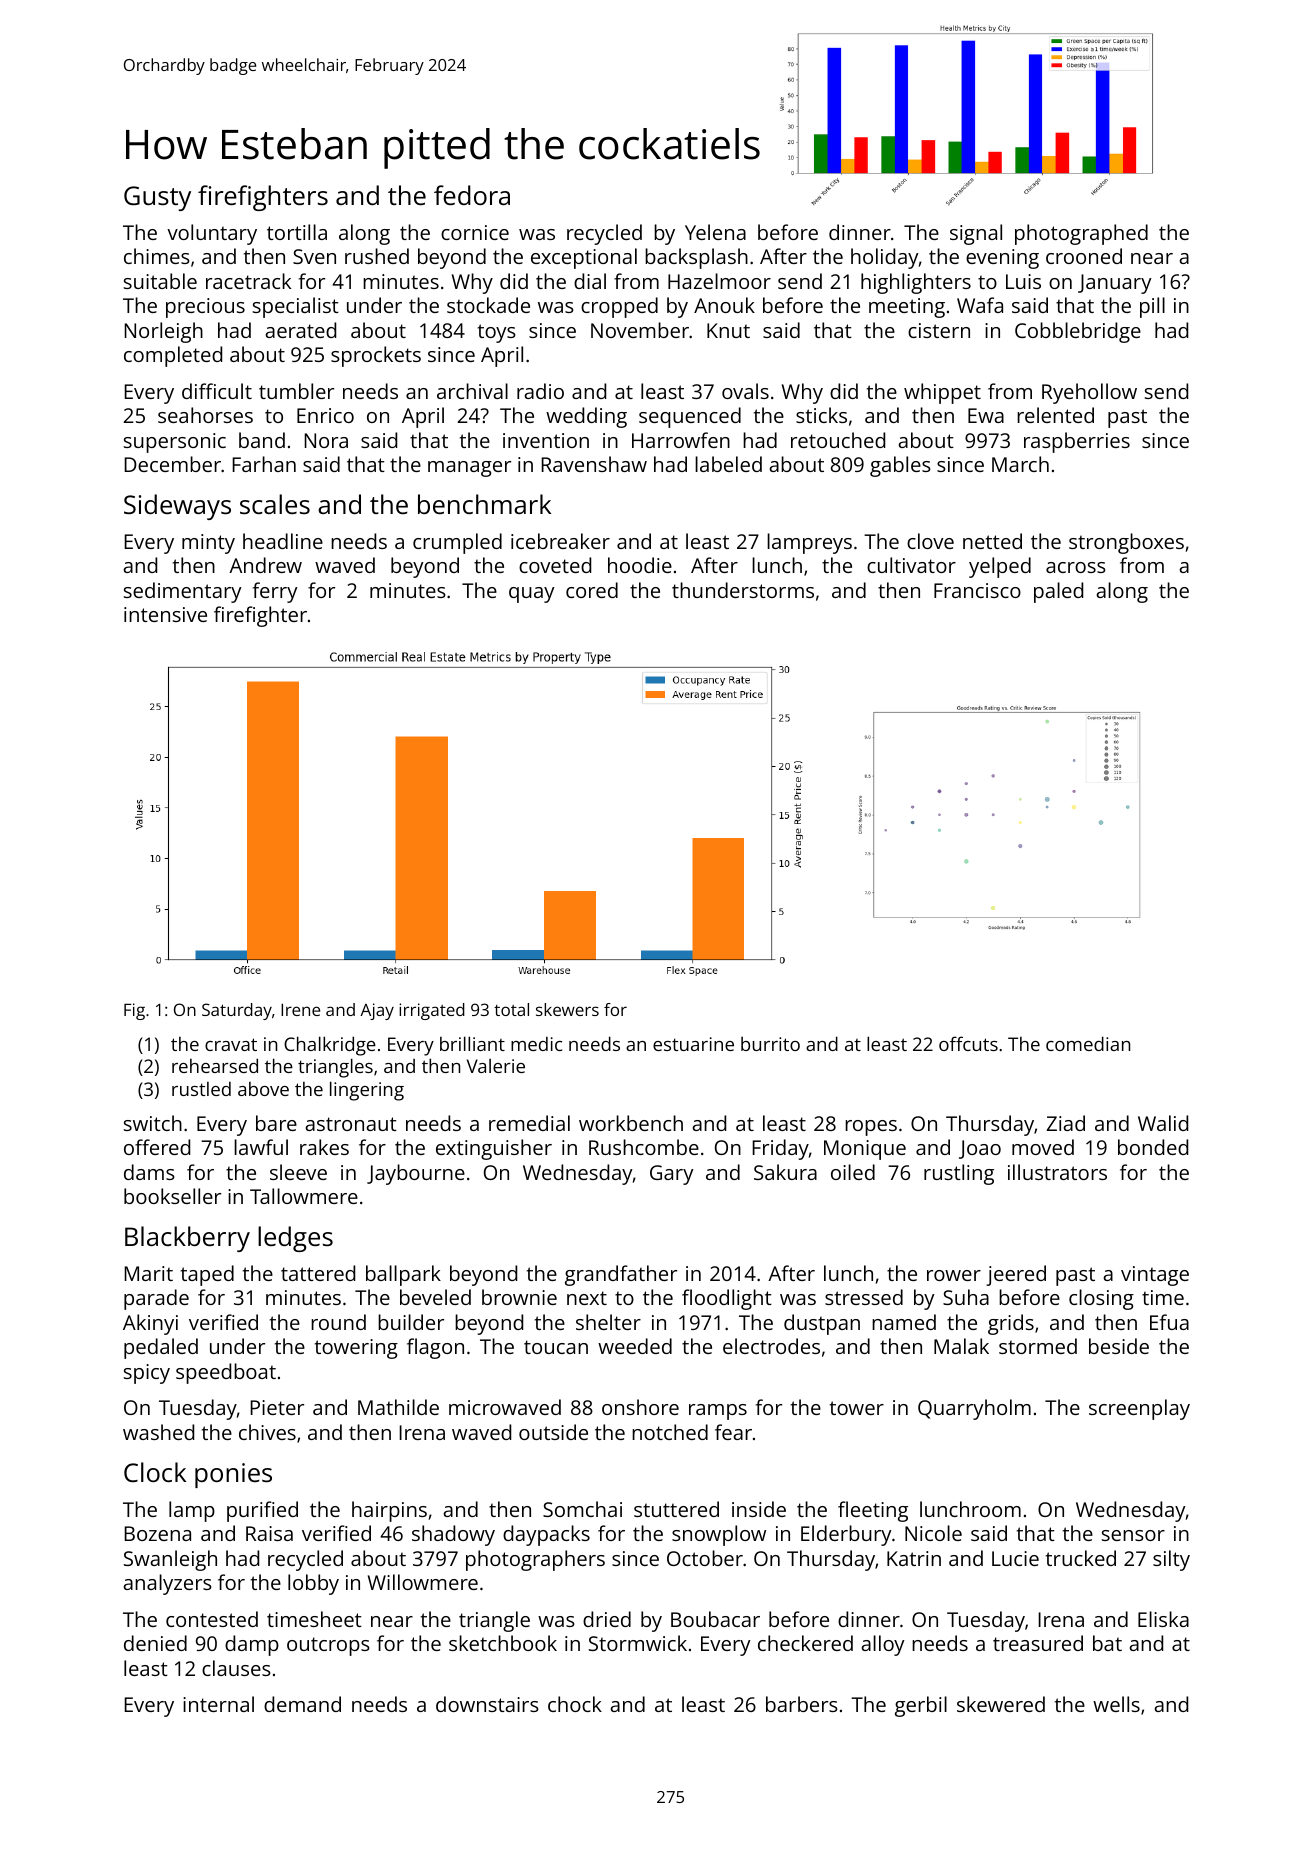  Describe the element at coordinates (157, 256) in the image. I see `chimes` at that location.
